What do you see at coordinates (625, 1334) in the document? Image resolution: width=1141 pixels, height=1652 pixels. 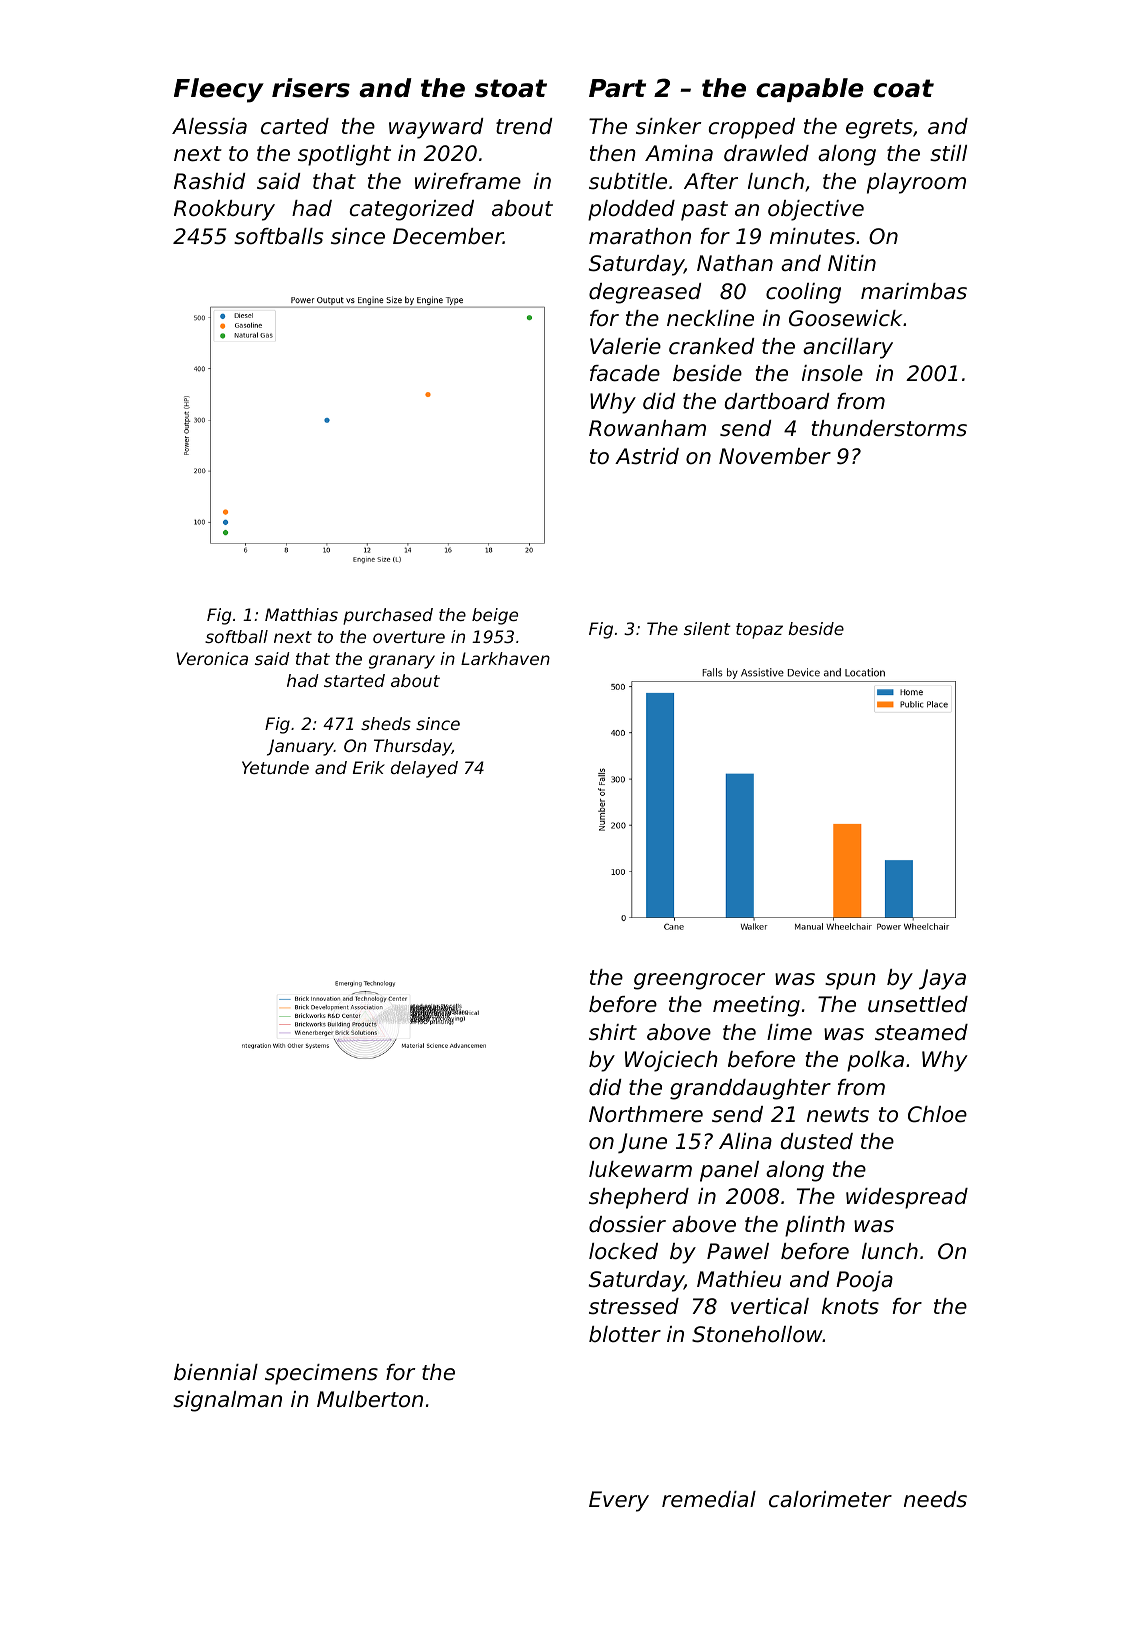 I see `blotter` at bounding box center [625, 1334].
